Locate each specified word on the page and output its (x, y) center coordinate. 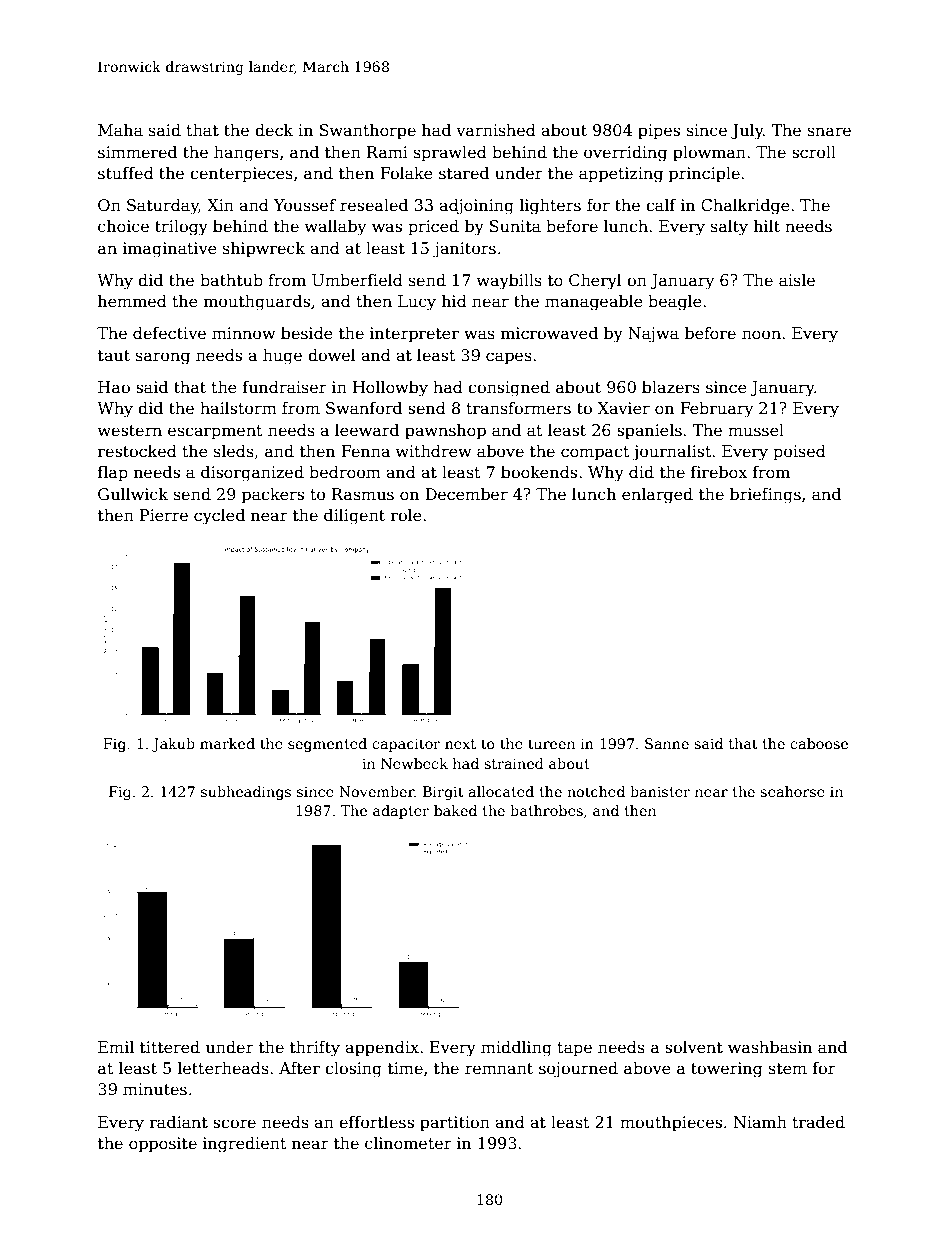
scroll (814, 152)
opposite (163, 1145)
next (460, 744)
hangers (246, 153)
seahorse (792, 791)
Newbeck (414, 763)
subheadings (246, 793)
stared (464, 173)
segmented (327, 745)
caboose (819, 743)
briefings (765, 495)
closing (353, 1069)
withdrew (434, 451)
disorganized (252, 473)
